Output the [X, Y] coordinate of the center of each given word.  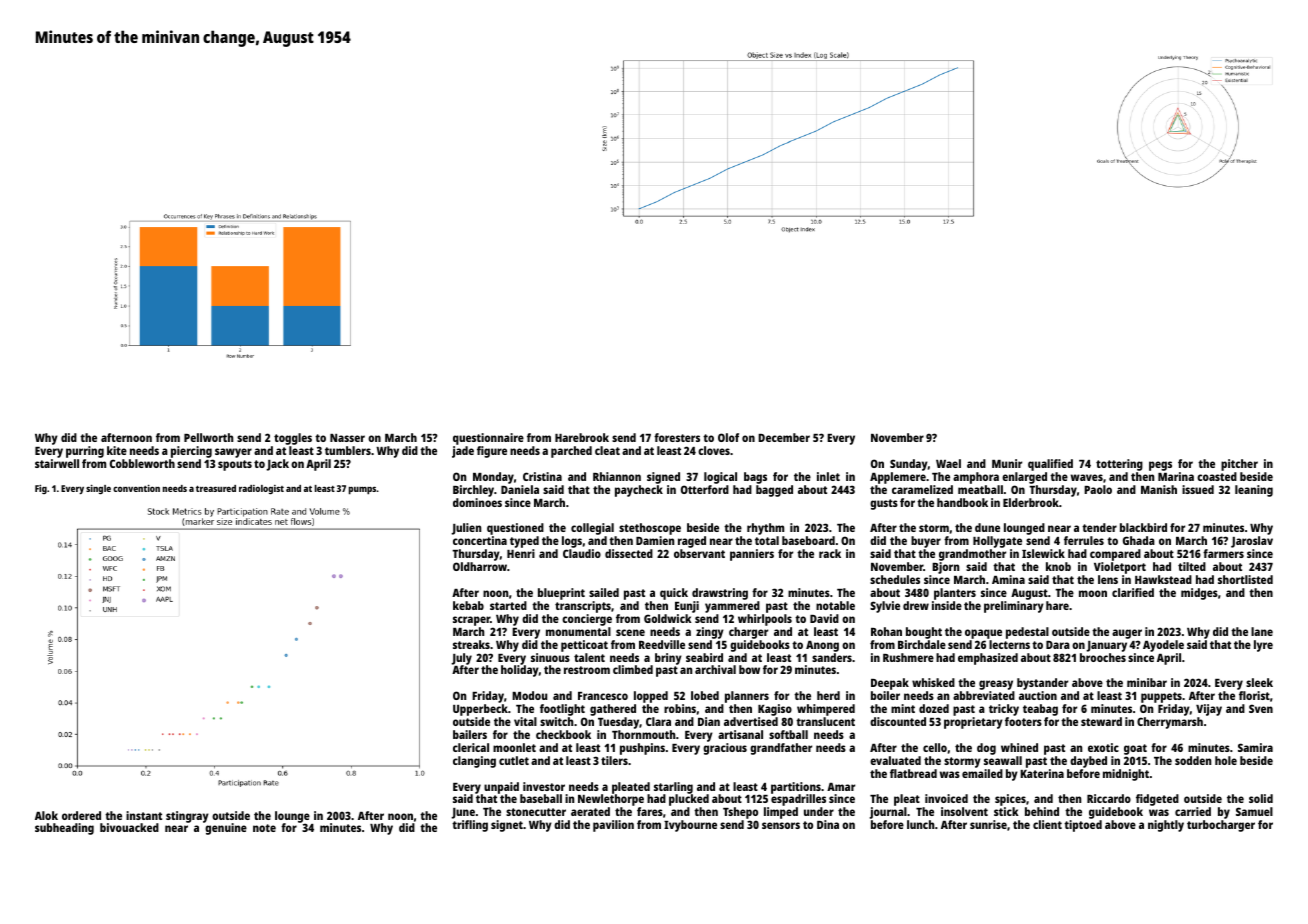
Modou [529, 695]
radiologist [261, 489]
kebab [468, 605]
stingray [187, 817]
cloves [714, 450]
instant [144, 815]
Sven [1261, 708]
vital [525, 721]
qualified [1050, 465]
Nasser [347, 438]
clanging [474, 762]
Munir [1007, 463]
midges [1199, 594]
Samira [1255, 747]
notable [835, 605]
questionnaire [488, 439]
